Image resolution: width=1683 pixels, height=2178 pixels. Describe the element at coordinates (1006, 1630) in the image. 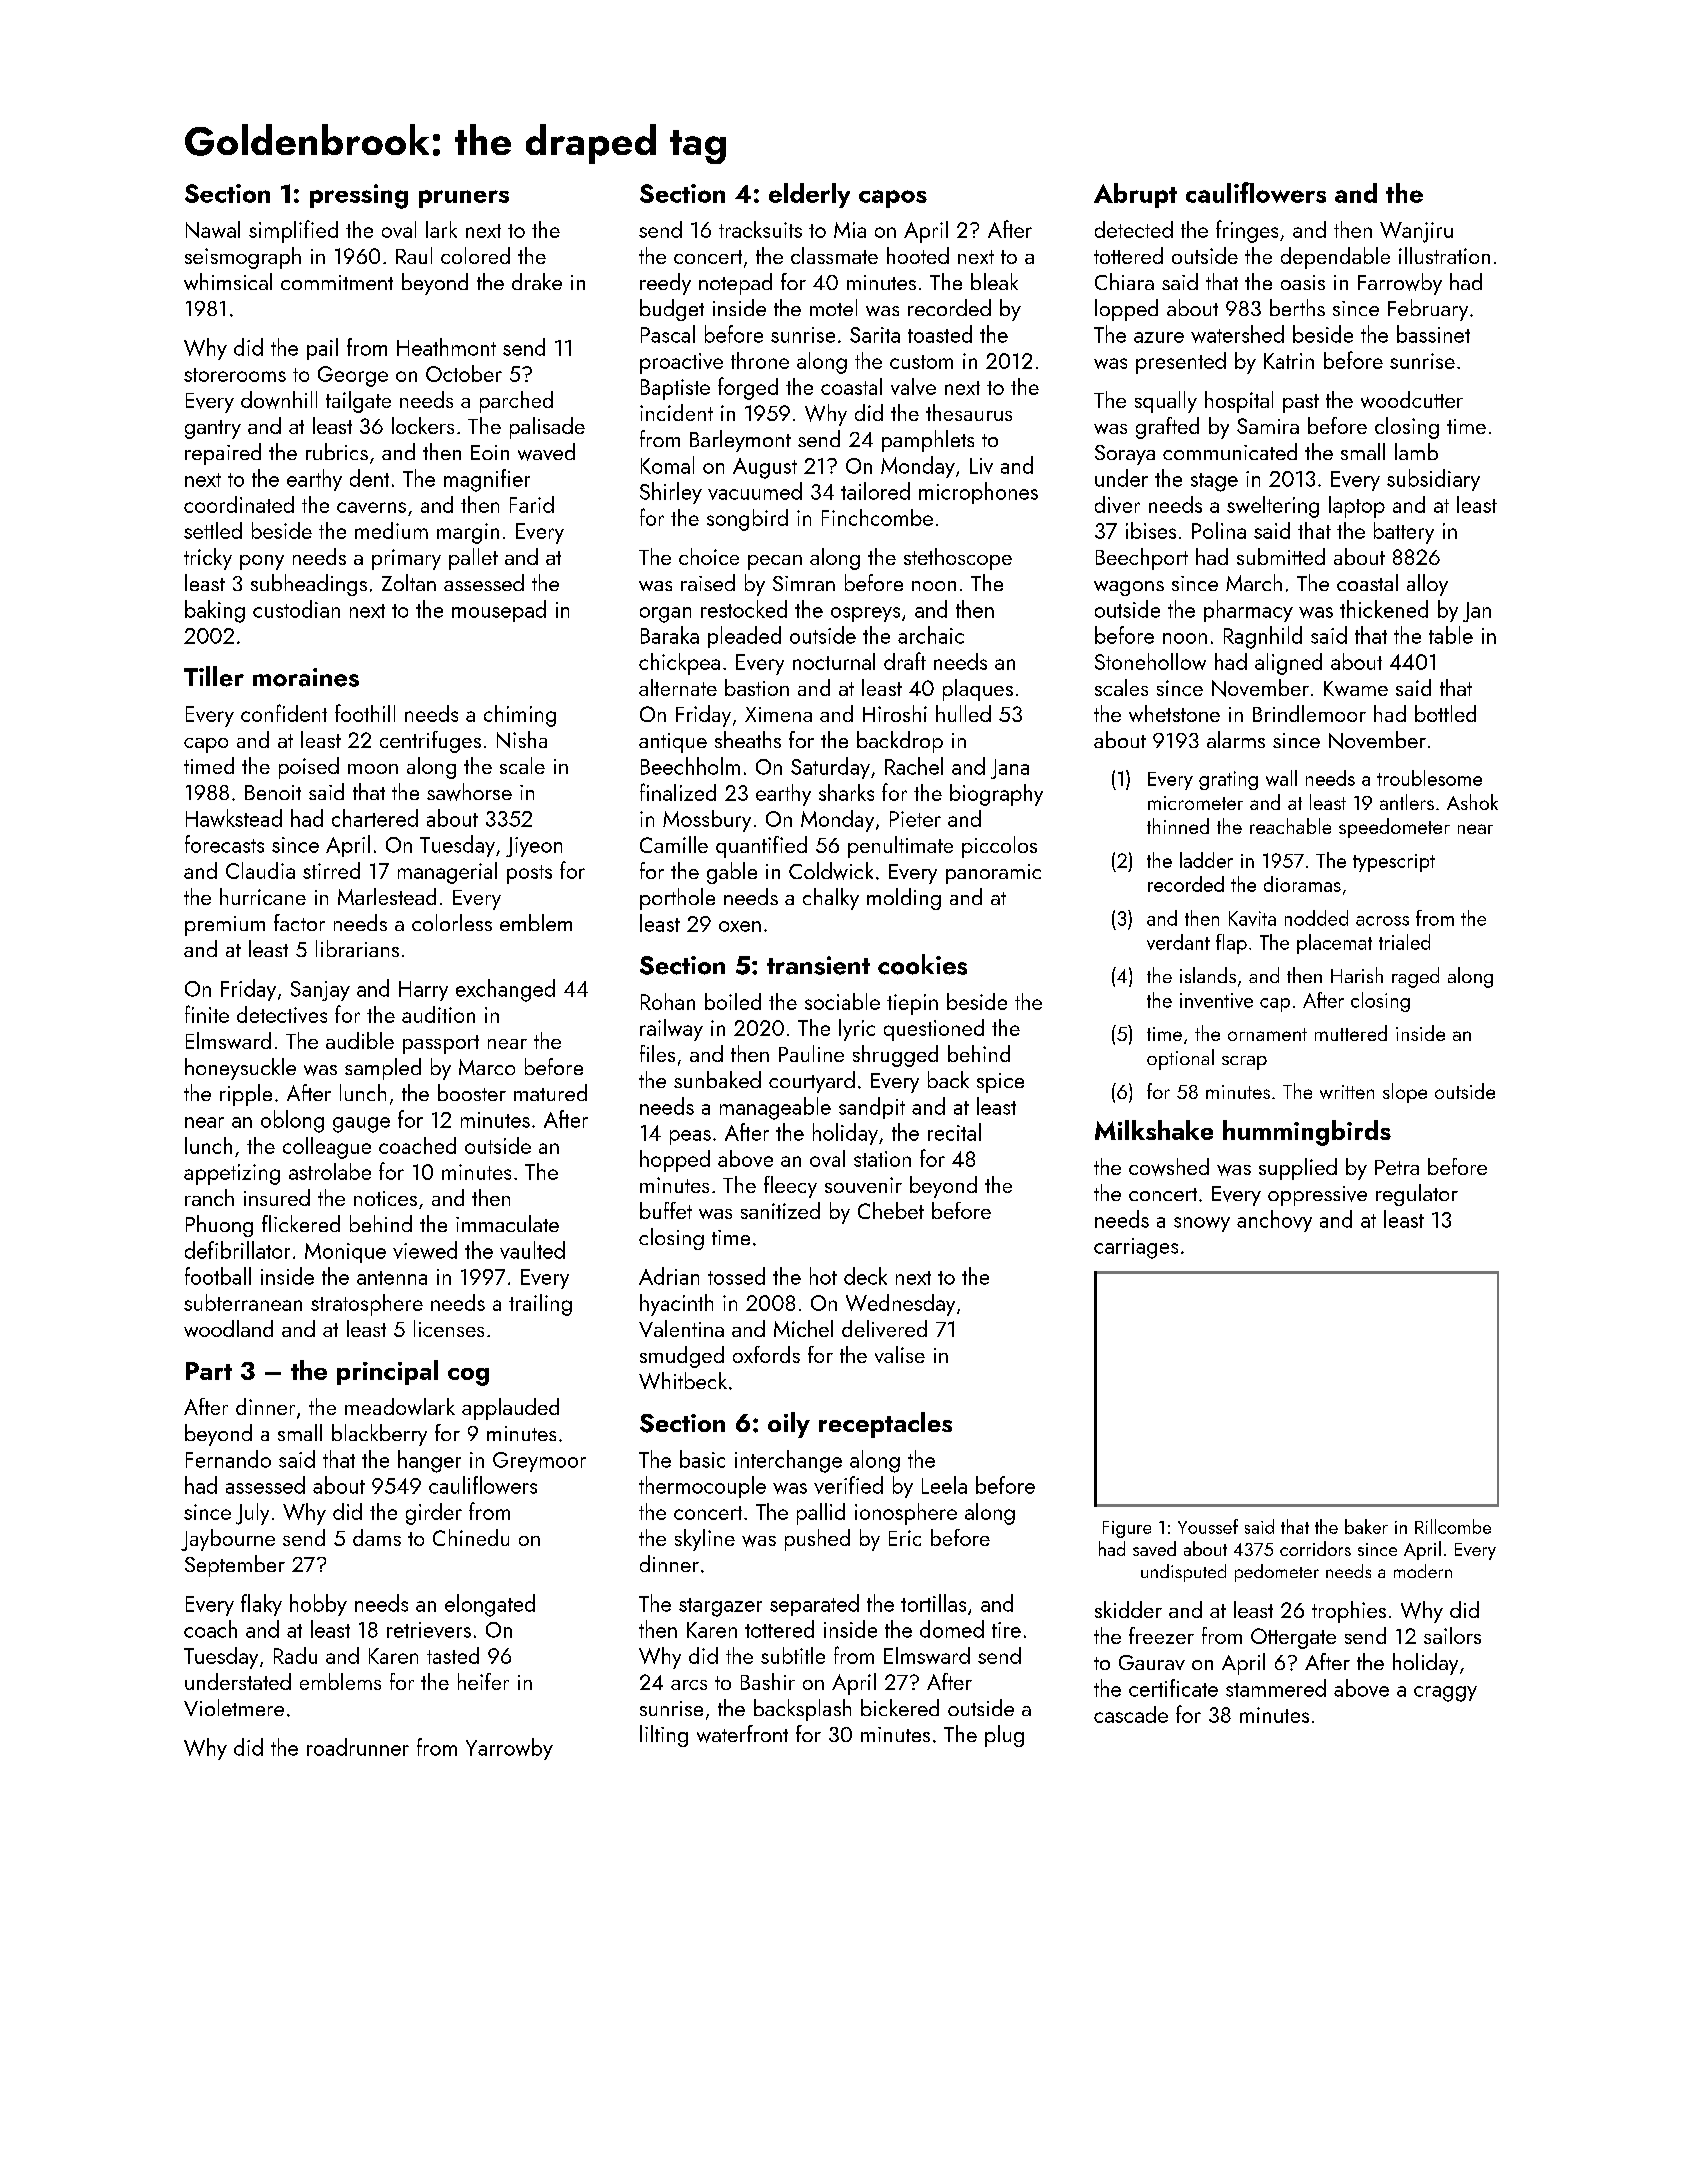

I see `tire` at that location.
